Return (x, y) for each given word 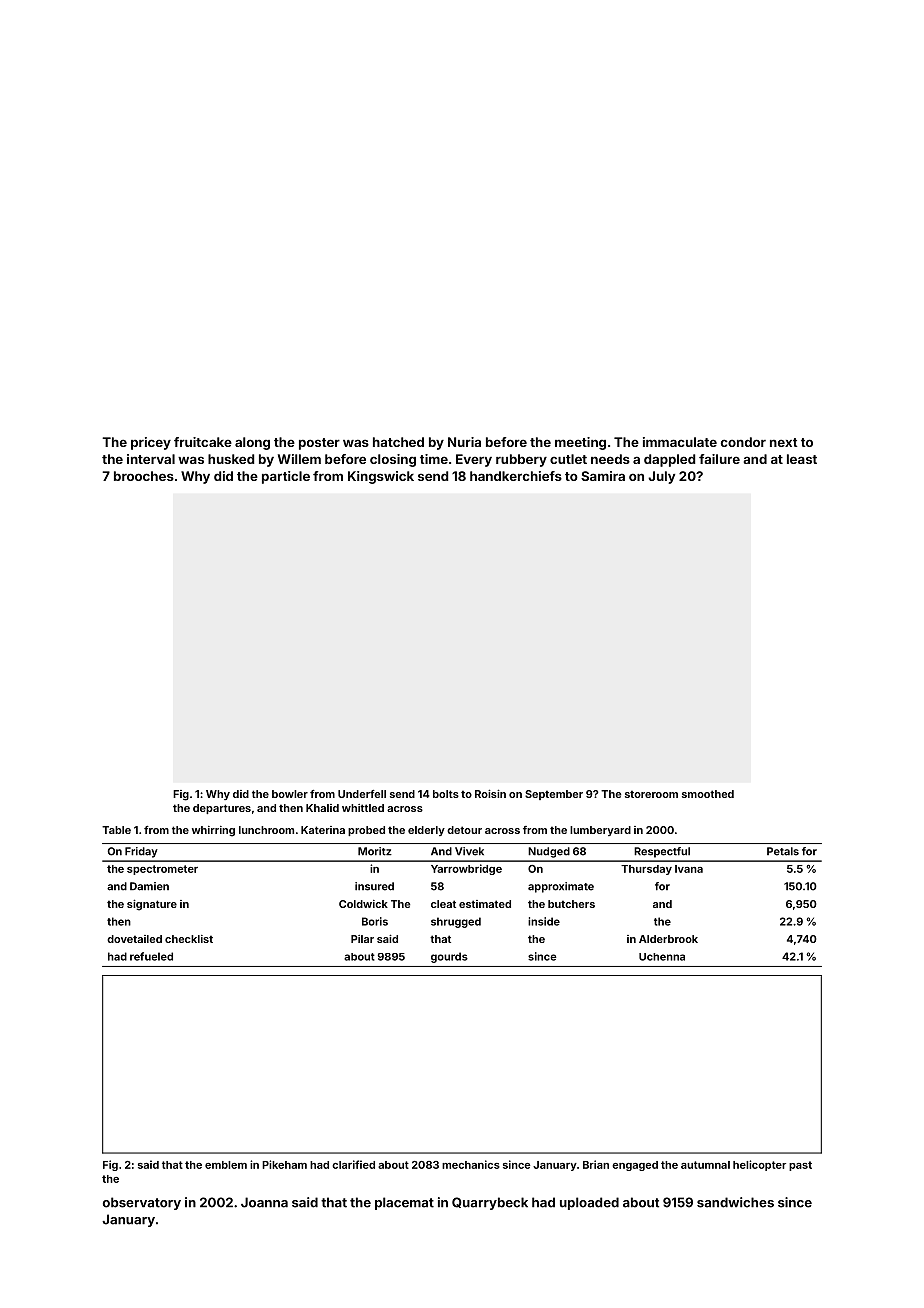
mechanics (471, 1164)
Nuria (464, 442)
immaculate (680, 442)
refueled (151, 956)
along (252, 443)
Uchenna (662, 957)
